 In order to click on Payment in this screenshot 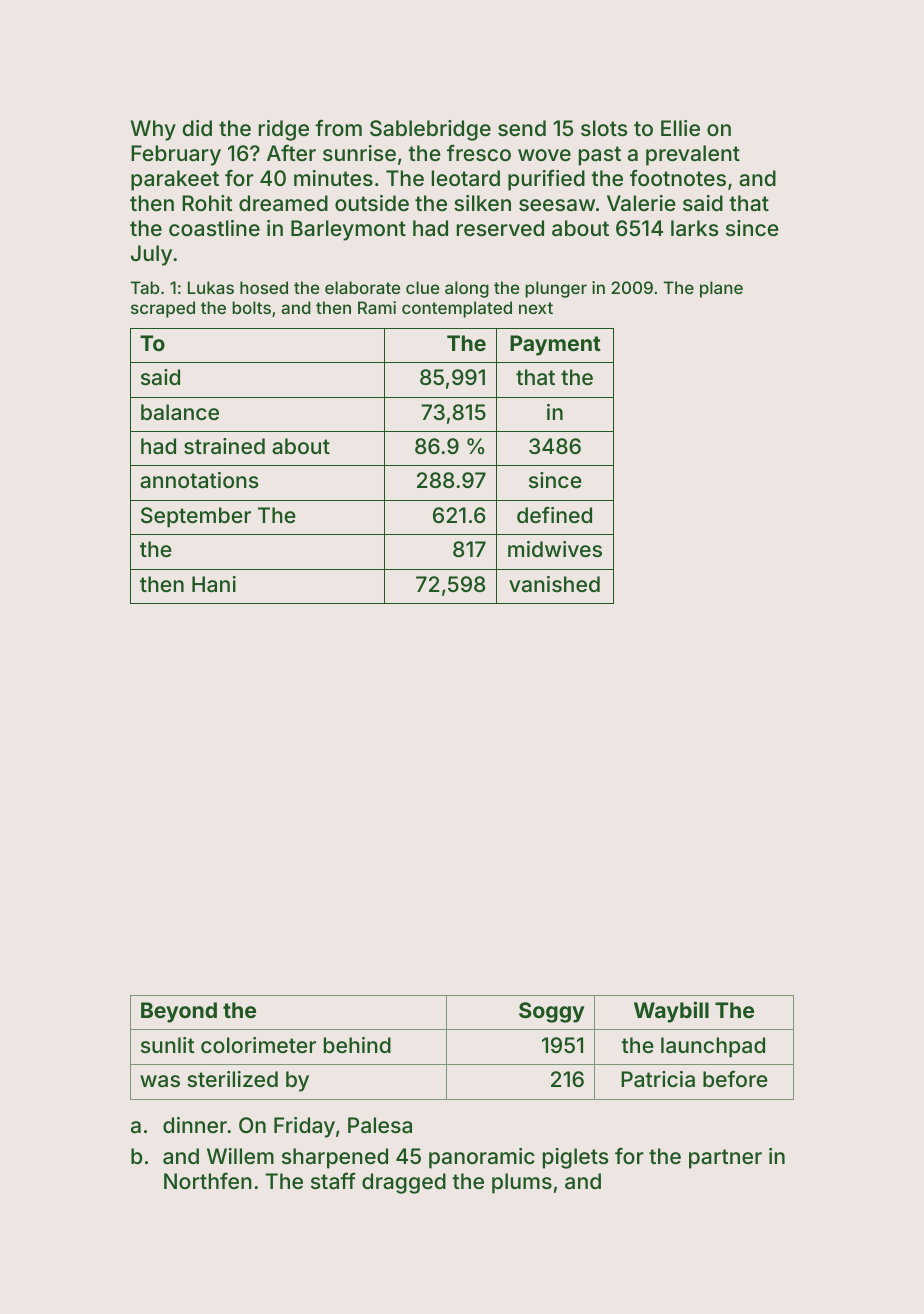, I will do `click(555, 345)`.
